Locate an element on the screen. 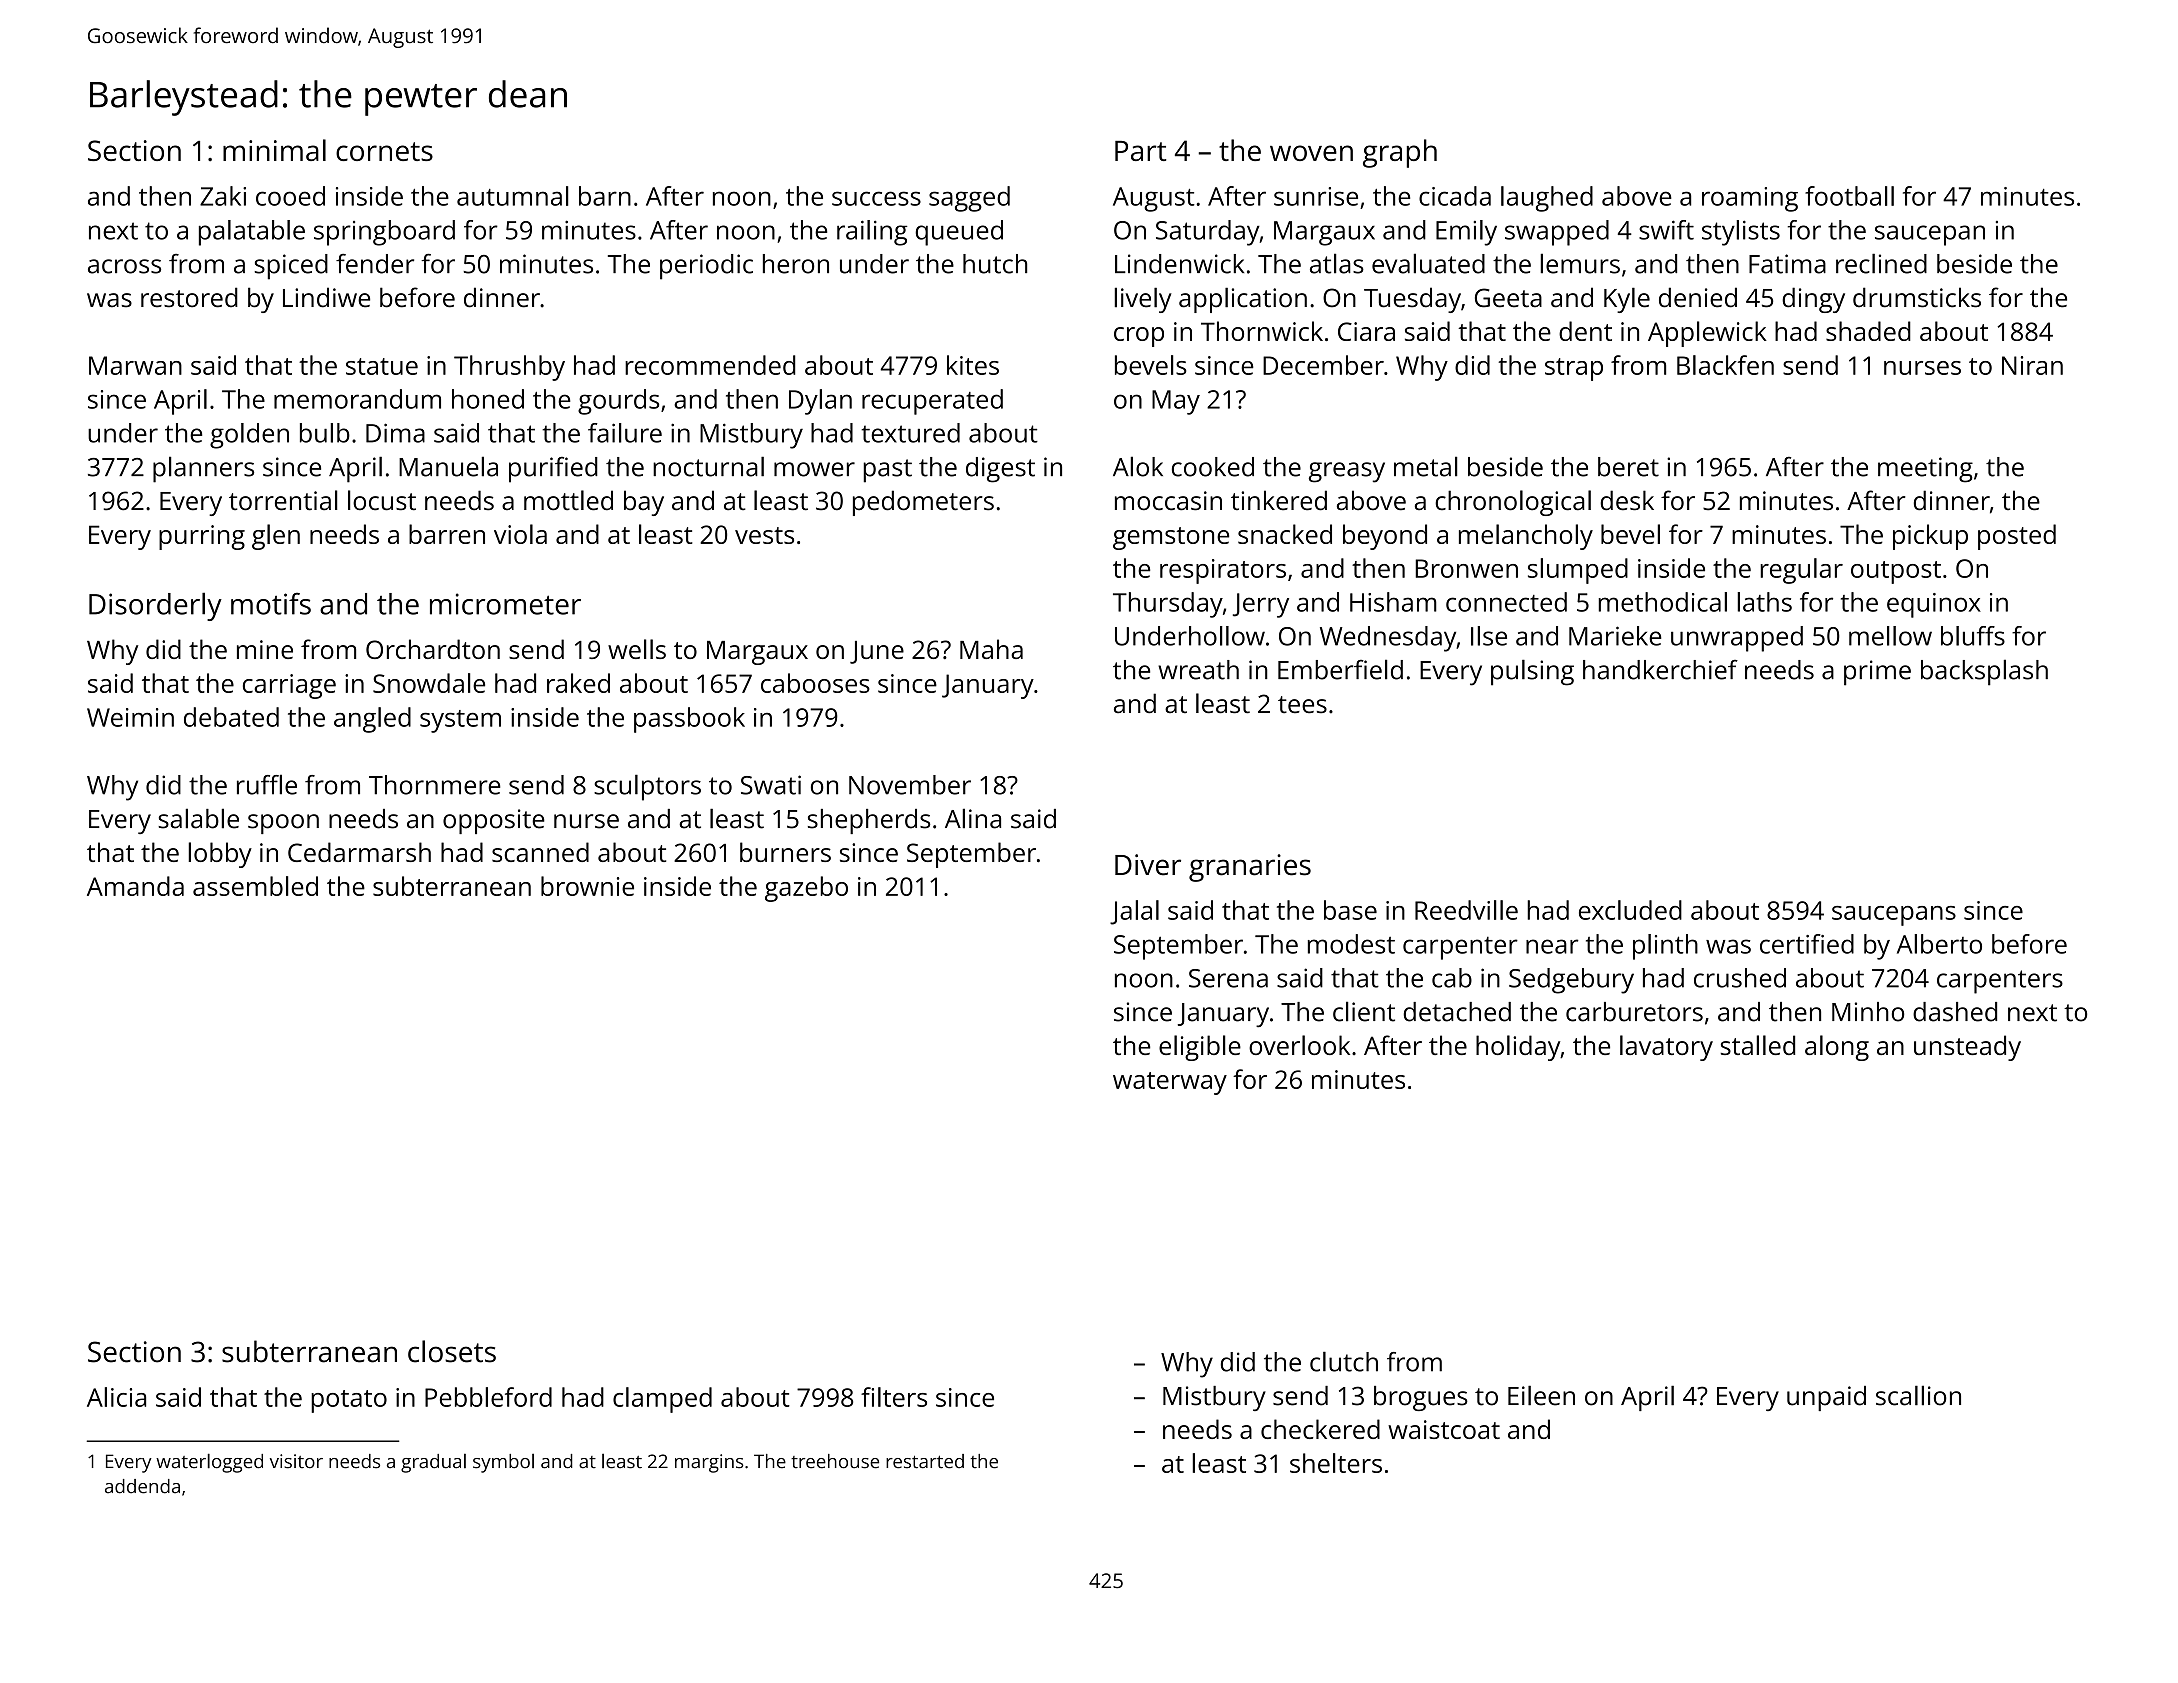  honed is located at coordinates (488, 399).
